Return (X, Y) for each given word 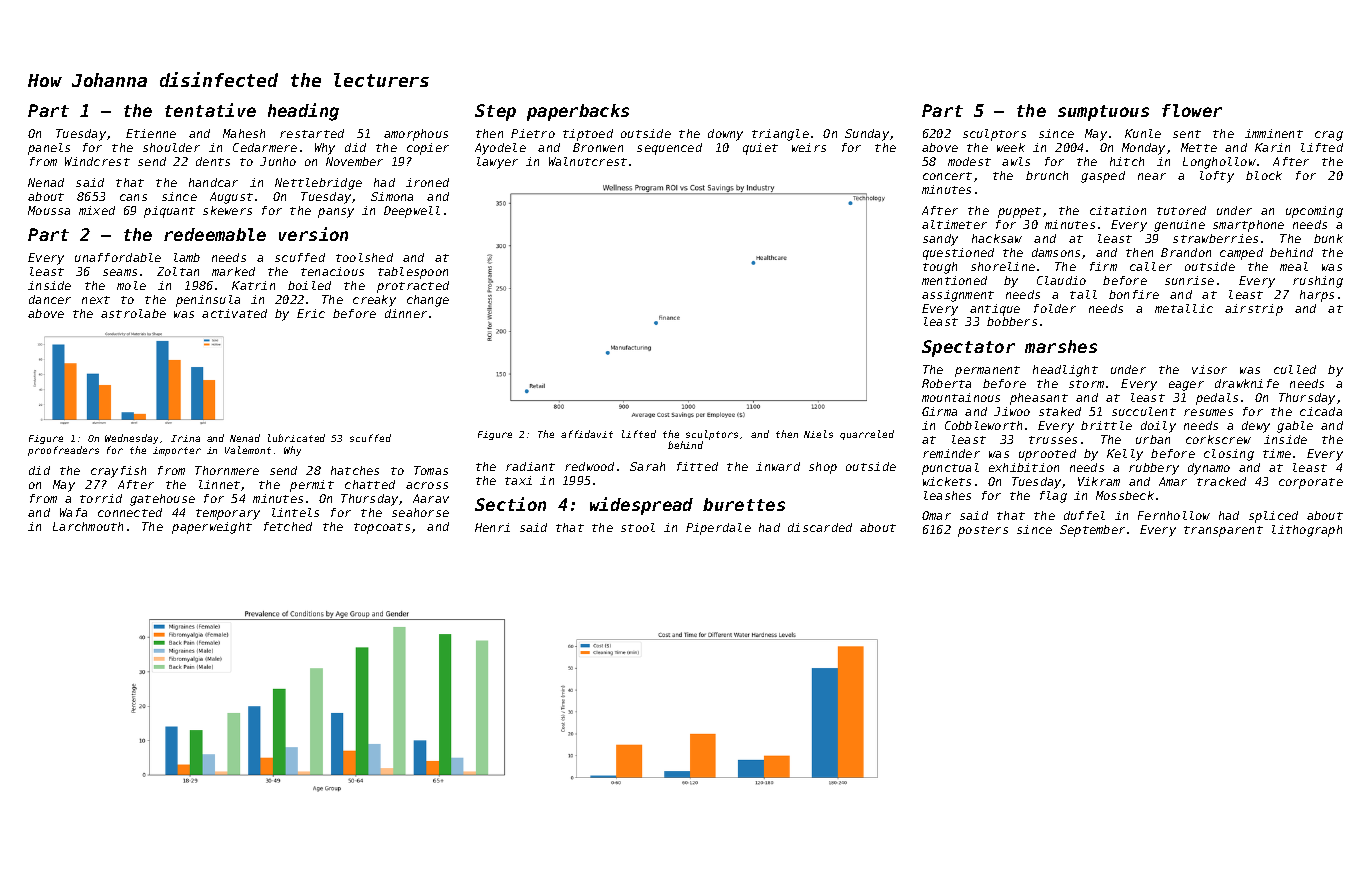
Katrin (253, 285)
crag (1329, 136)
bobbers (1012, 321)
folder (1055, 308)
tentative (210, 110)
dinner (406, 313)
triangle (780, 135)
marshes (1061, 346)
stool (638, 527)
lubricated (296, 438)
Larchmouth (88, 526)
